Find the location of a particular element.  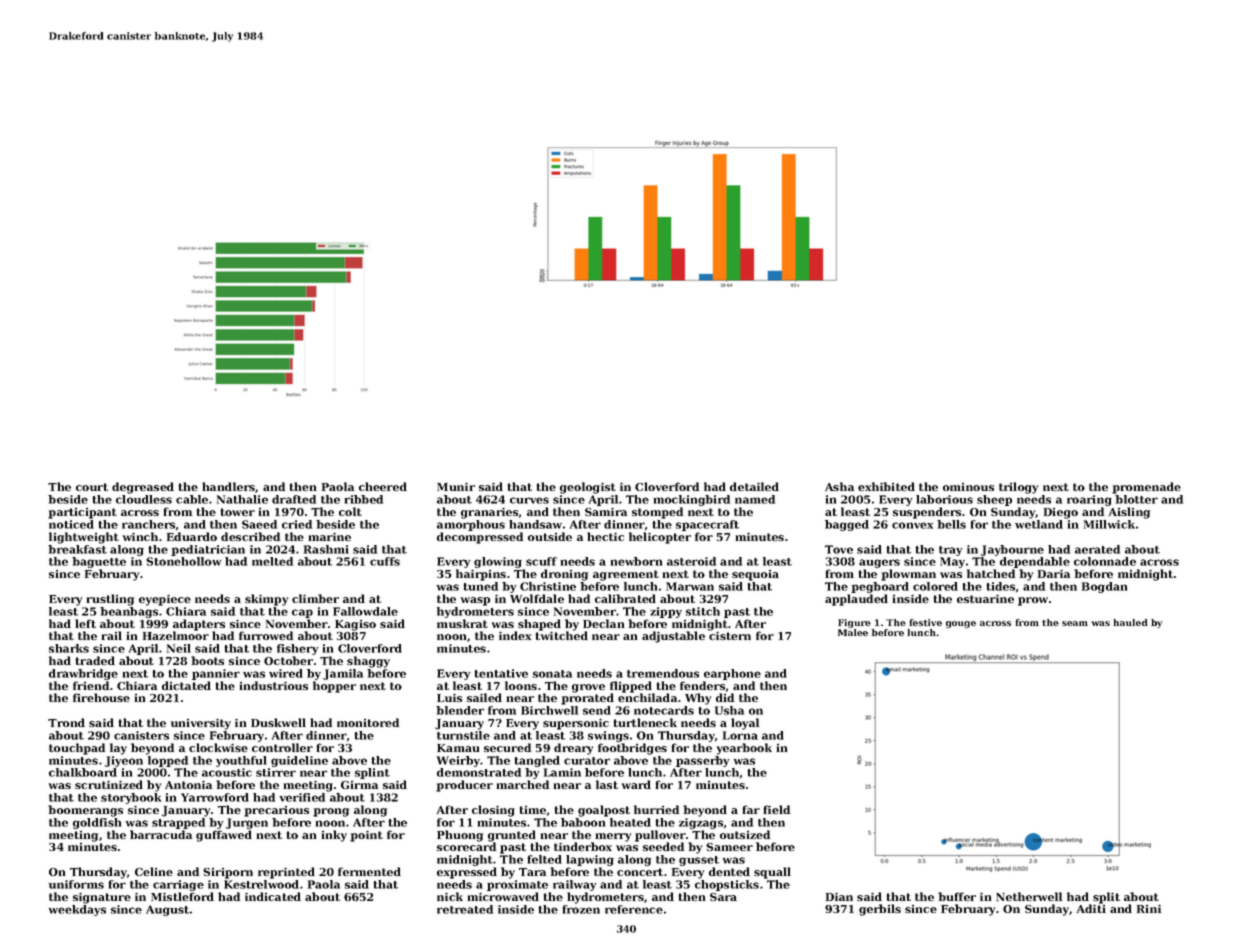

convex is located at coordinates (912, 525).
